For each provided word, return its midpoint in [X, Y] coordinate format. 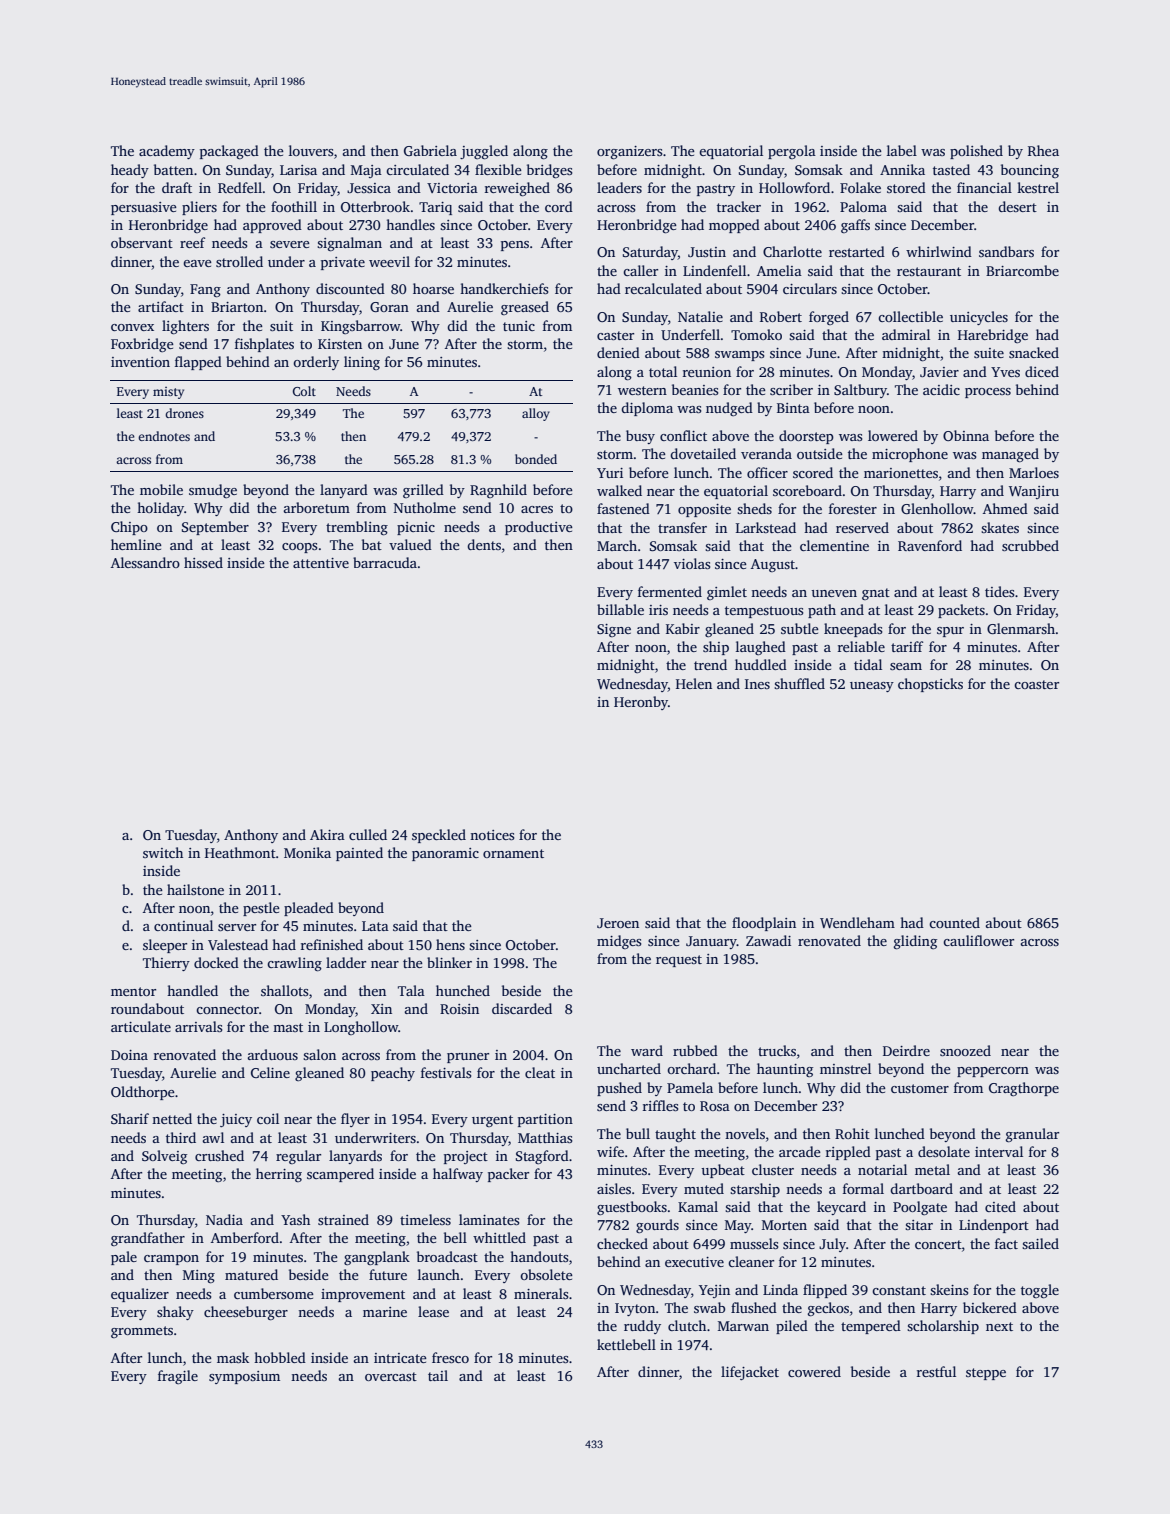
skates [1000, 527]
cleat [540, 1072]
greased [525, 308]
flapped [198, 363]
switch [163, 852]
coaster [1036, 684]
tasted [951, 169]
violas [692, 563]
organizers [629, 153]
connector [227, 1009]
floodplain [764, 924]
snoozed [965, 1050]
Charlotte [792, 251]
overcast [391, 1376]
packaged [229, 152]
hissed [203, 562]
